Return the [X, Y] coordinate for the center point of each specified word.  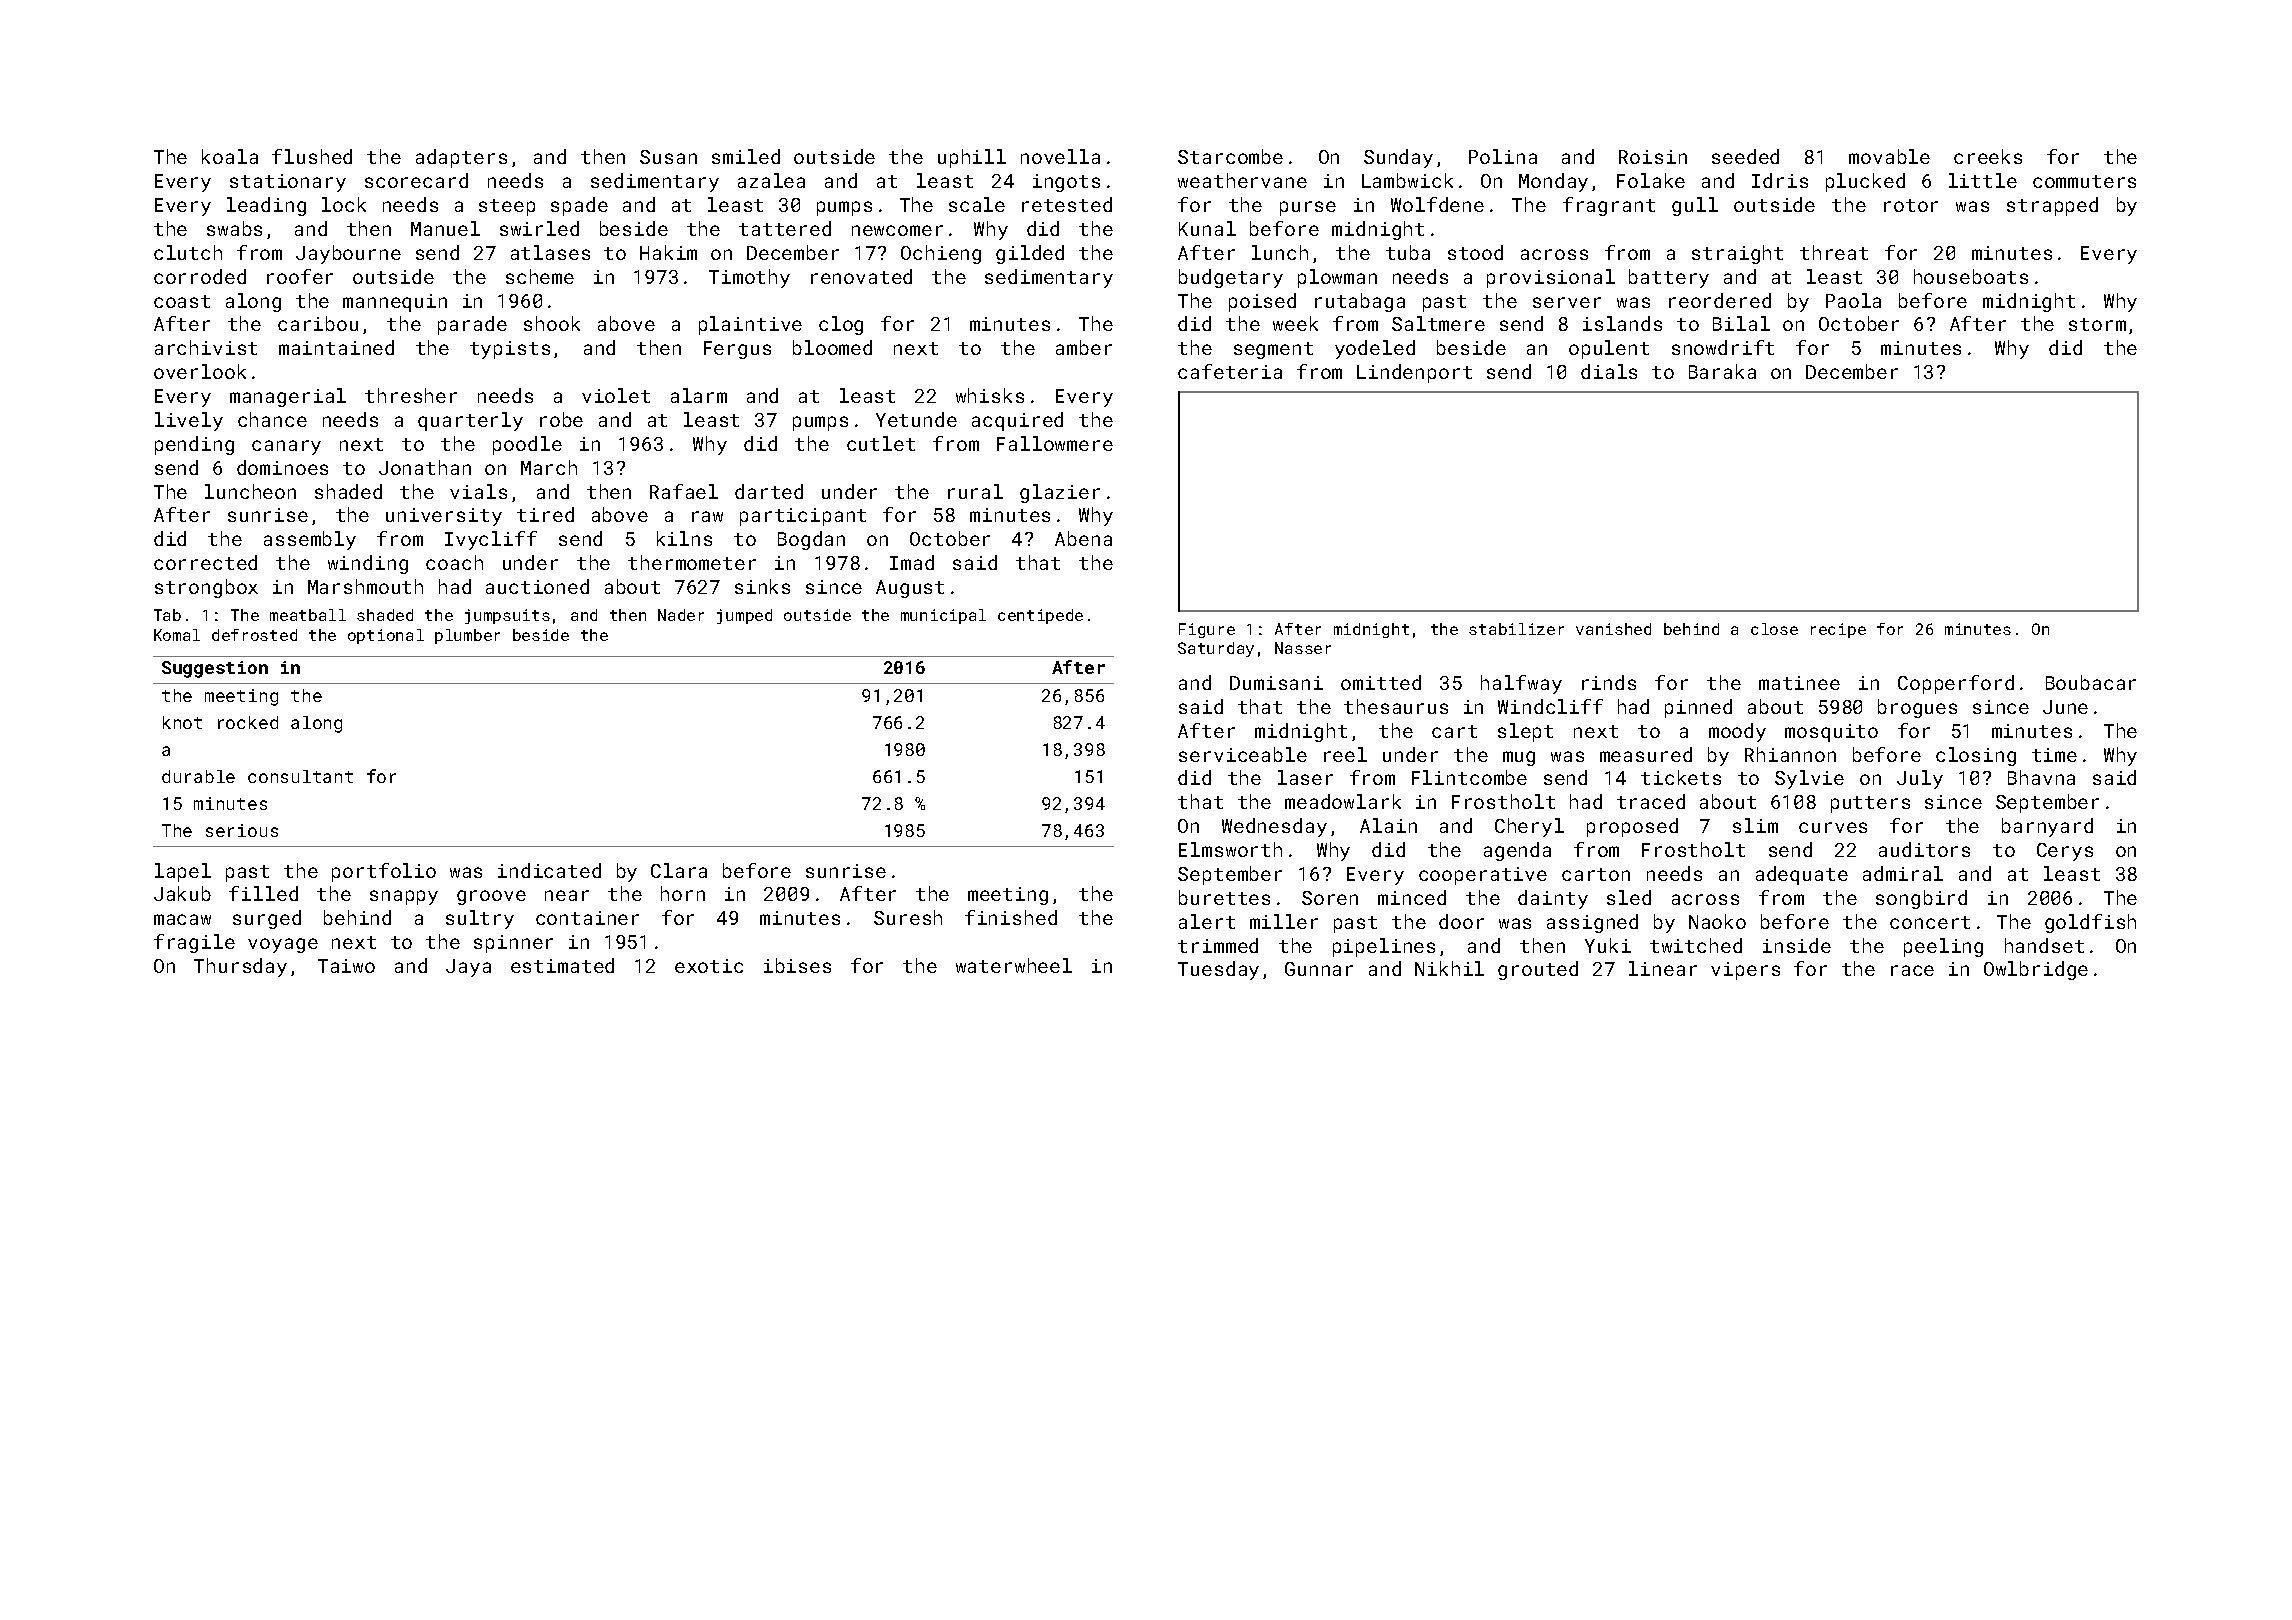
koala [230, 156]
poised [1262, 302]
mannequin [395, 303]
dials [1609, 371]
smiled [746, 156]
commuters [2084, 181]
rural [975, 491]
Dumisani [1276, 683]
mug [1519, 758]
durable [198, 776]
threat [1834, 252]
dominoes [282, 467]
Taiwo [346, 966]
